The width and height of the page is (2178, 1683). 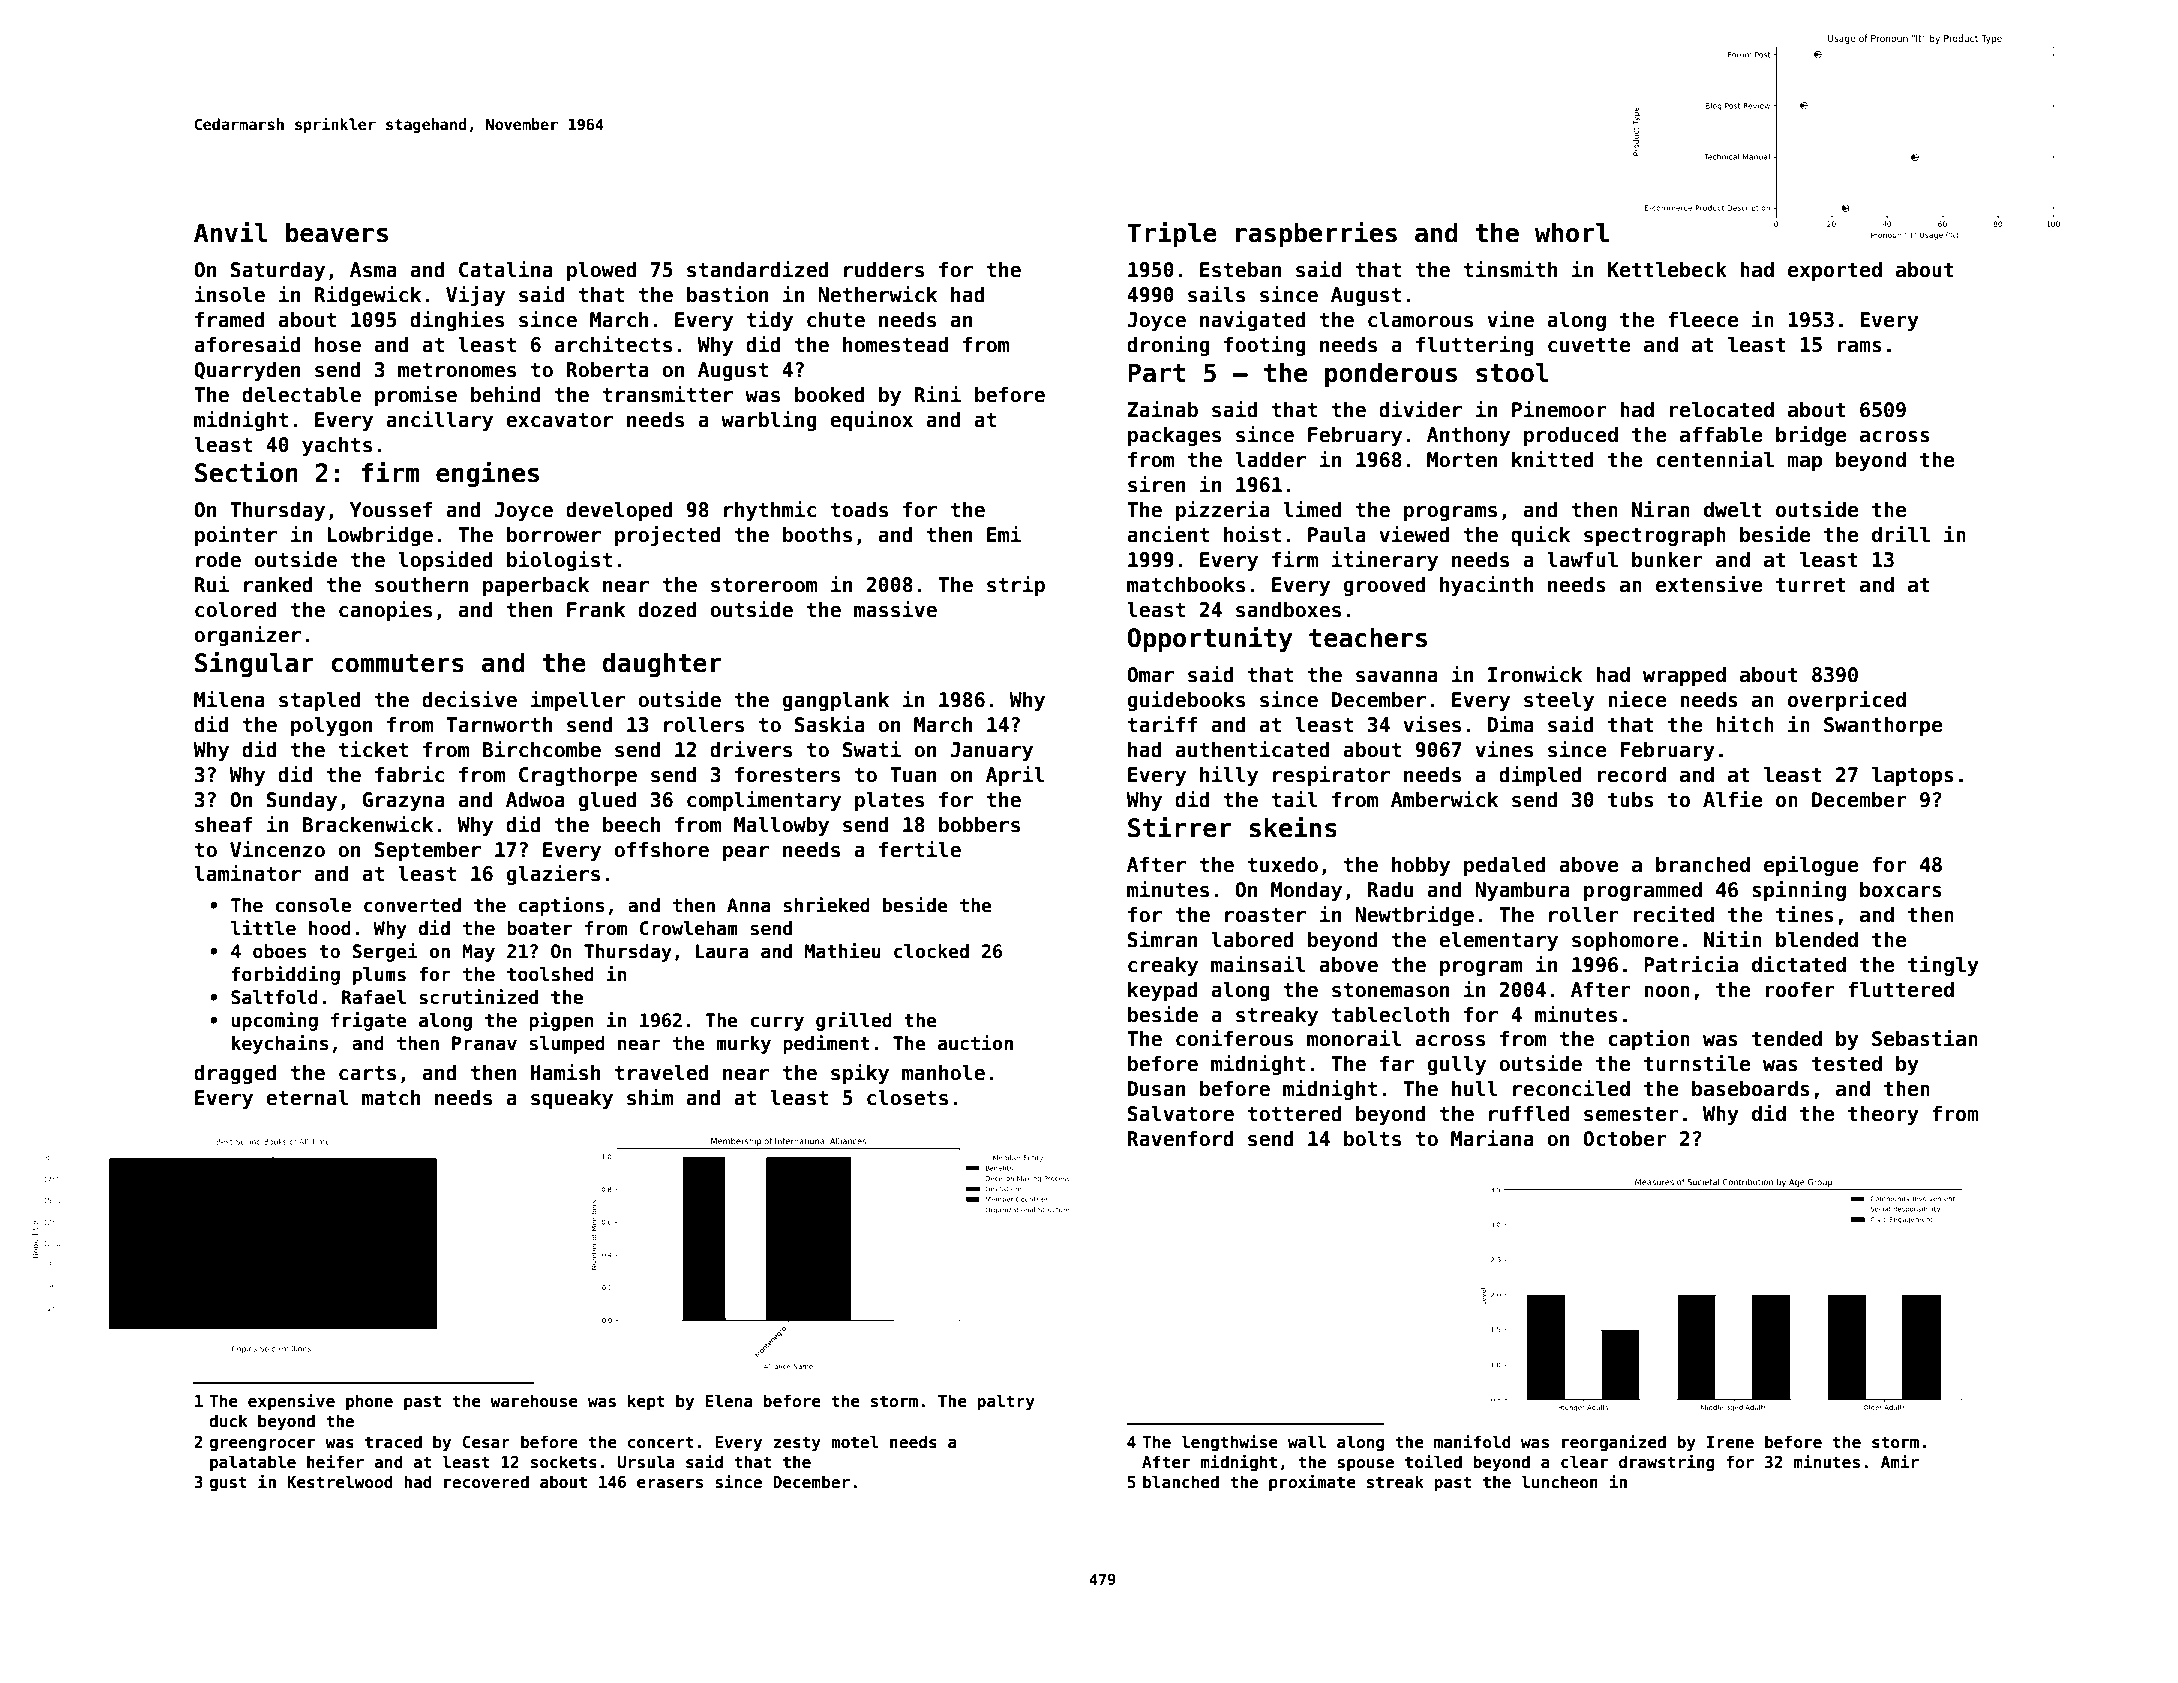 What do you see at coordinates (1181, 1482) in the page?
I see `blanched` at bounding box center [1181, 1482].
